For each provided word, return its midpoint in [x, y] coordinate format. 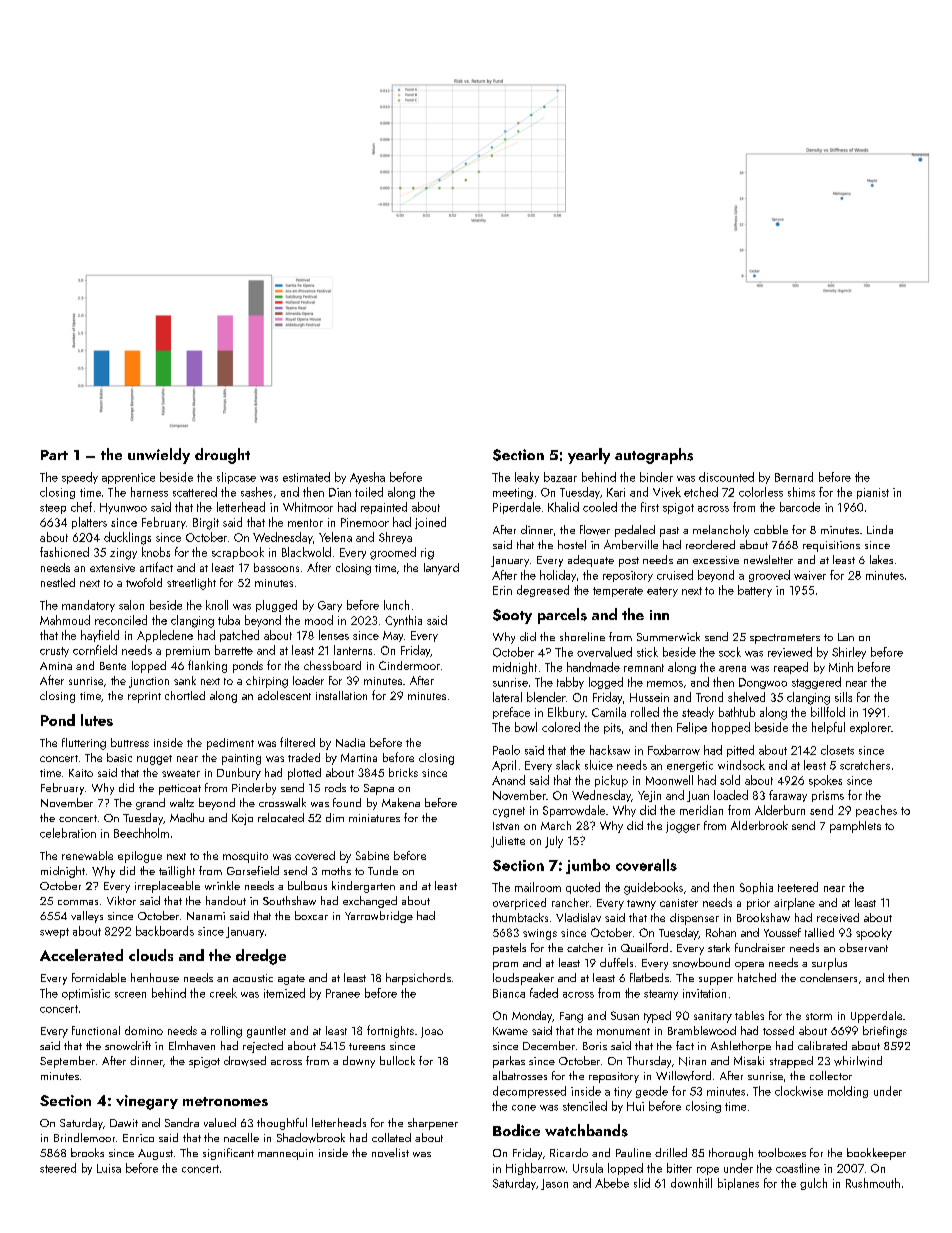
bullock [397, 1060]
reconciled [121, 620]
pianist [873, 493]
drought [222, 456]
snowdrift [128, 1045]
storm [819, 1016]
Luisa [109, 1168]
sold [730, 780]
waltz [182, 802]
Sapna [379, 789]
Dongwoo [763, 683]
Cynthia [403, 621]
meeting [513, 493]
